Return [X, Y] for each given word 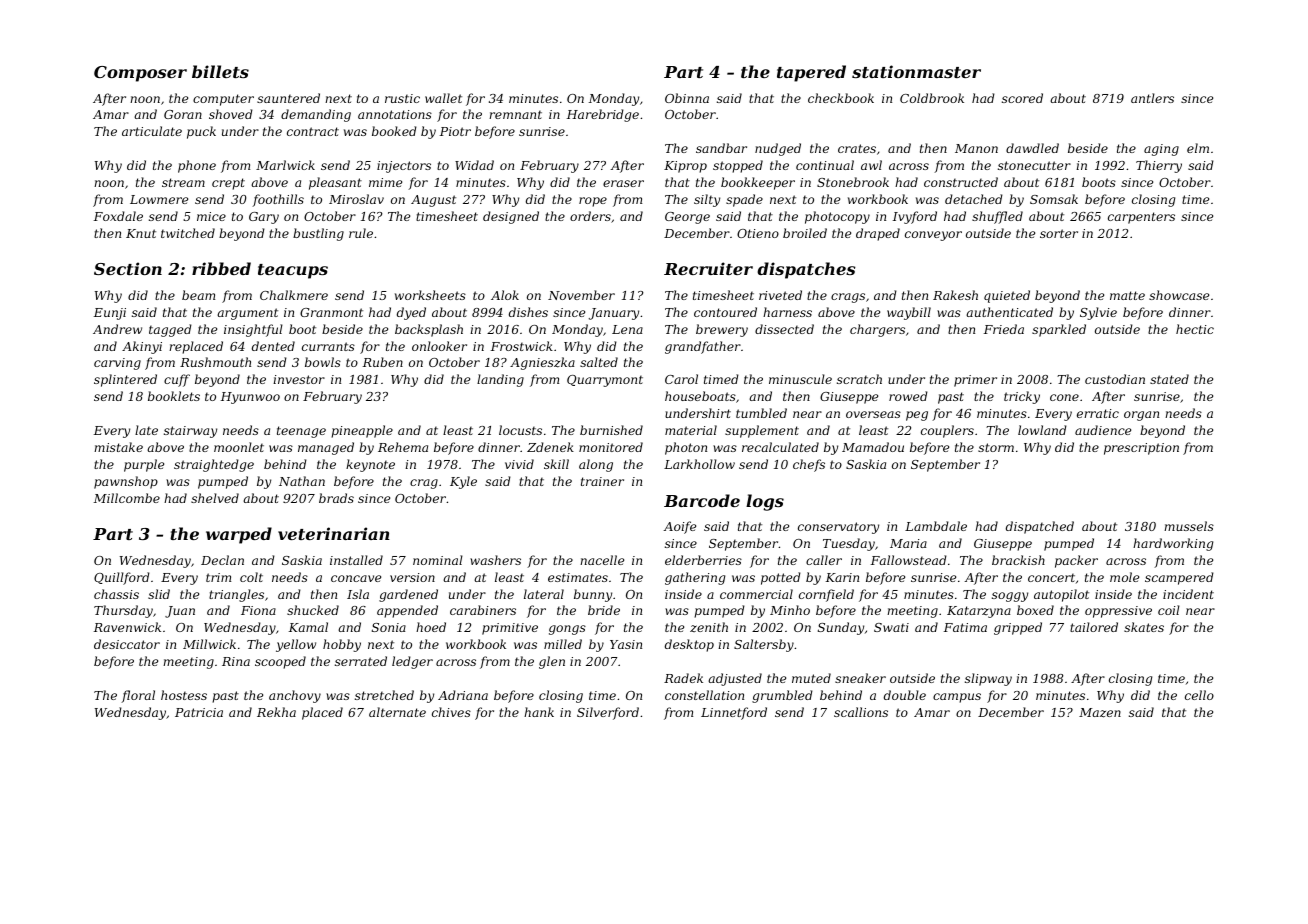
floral [138, 696]
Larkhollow [699, 464]
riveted [780, 295]
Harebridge [603, 115]
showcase [1179, 295]
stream [183, 182]
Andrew [117, 329]
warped [239, 535]
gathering [695, 578]
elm [1198, 148]
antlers [1152, 98]
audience [1103, 430]
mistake [118, 447]
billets [220, 71]
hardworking [1173, 544]
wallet [443, 98]
